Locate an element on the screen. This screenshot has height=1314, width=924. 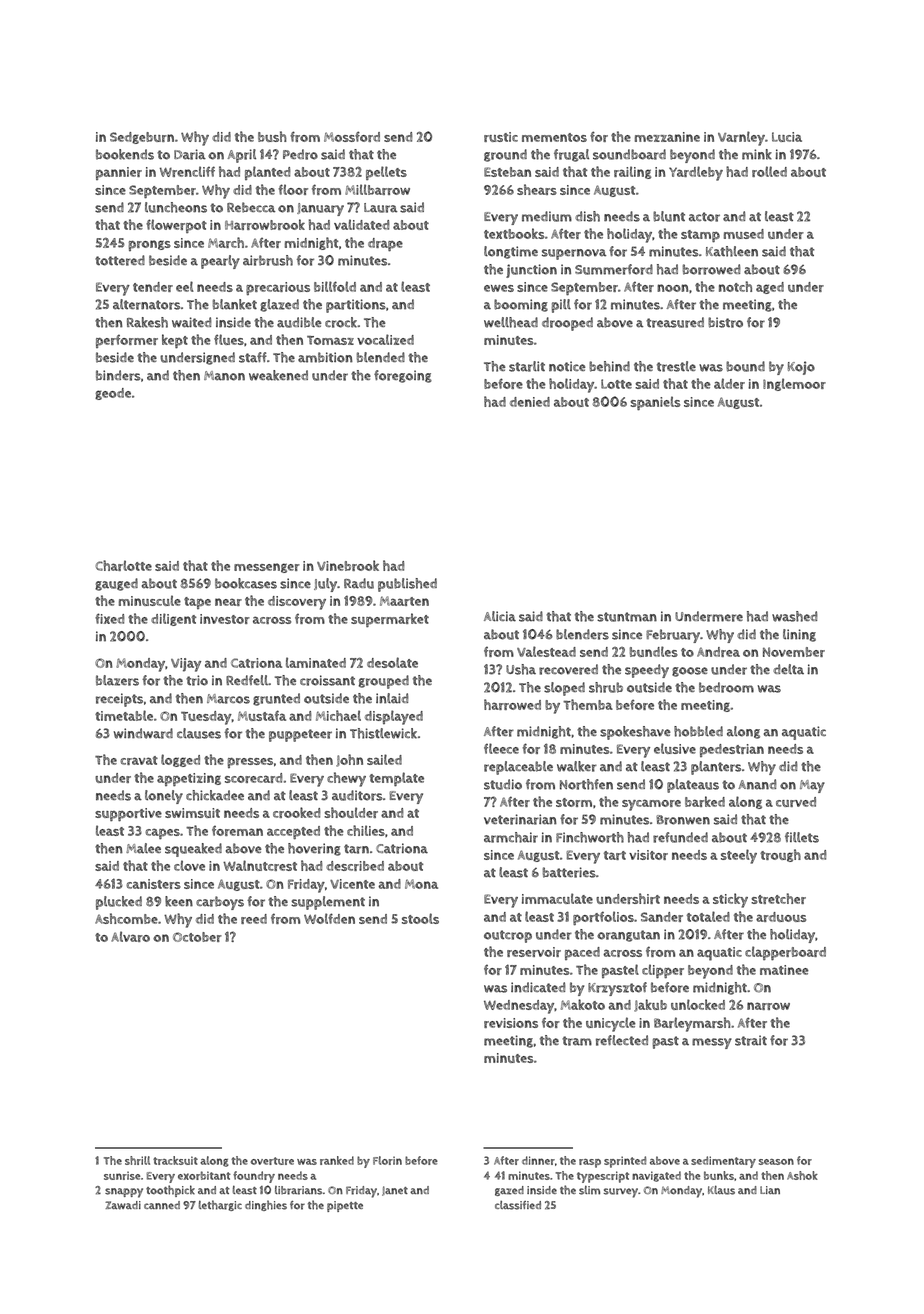
Ashcombe is located at coordinates (126, 918).
